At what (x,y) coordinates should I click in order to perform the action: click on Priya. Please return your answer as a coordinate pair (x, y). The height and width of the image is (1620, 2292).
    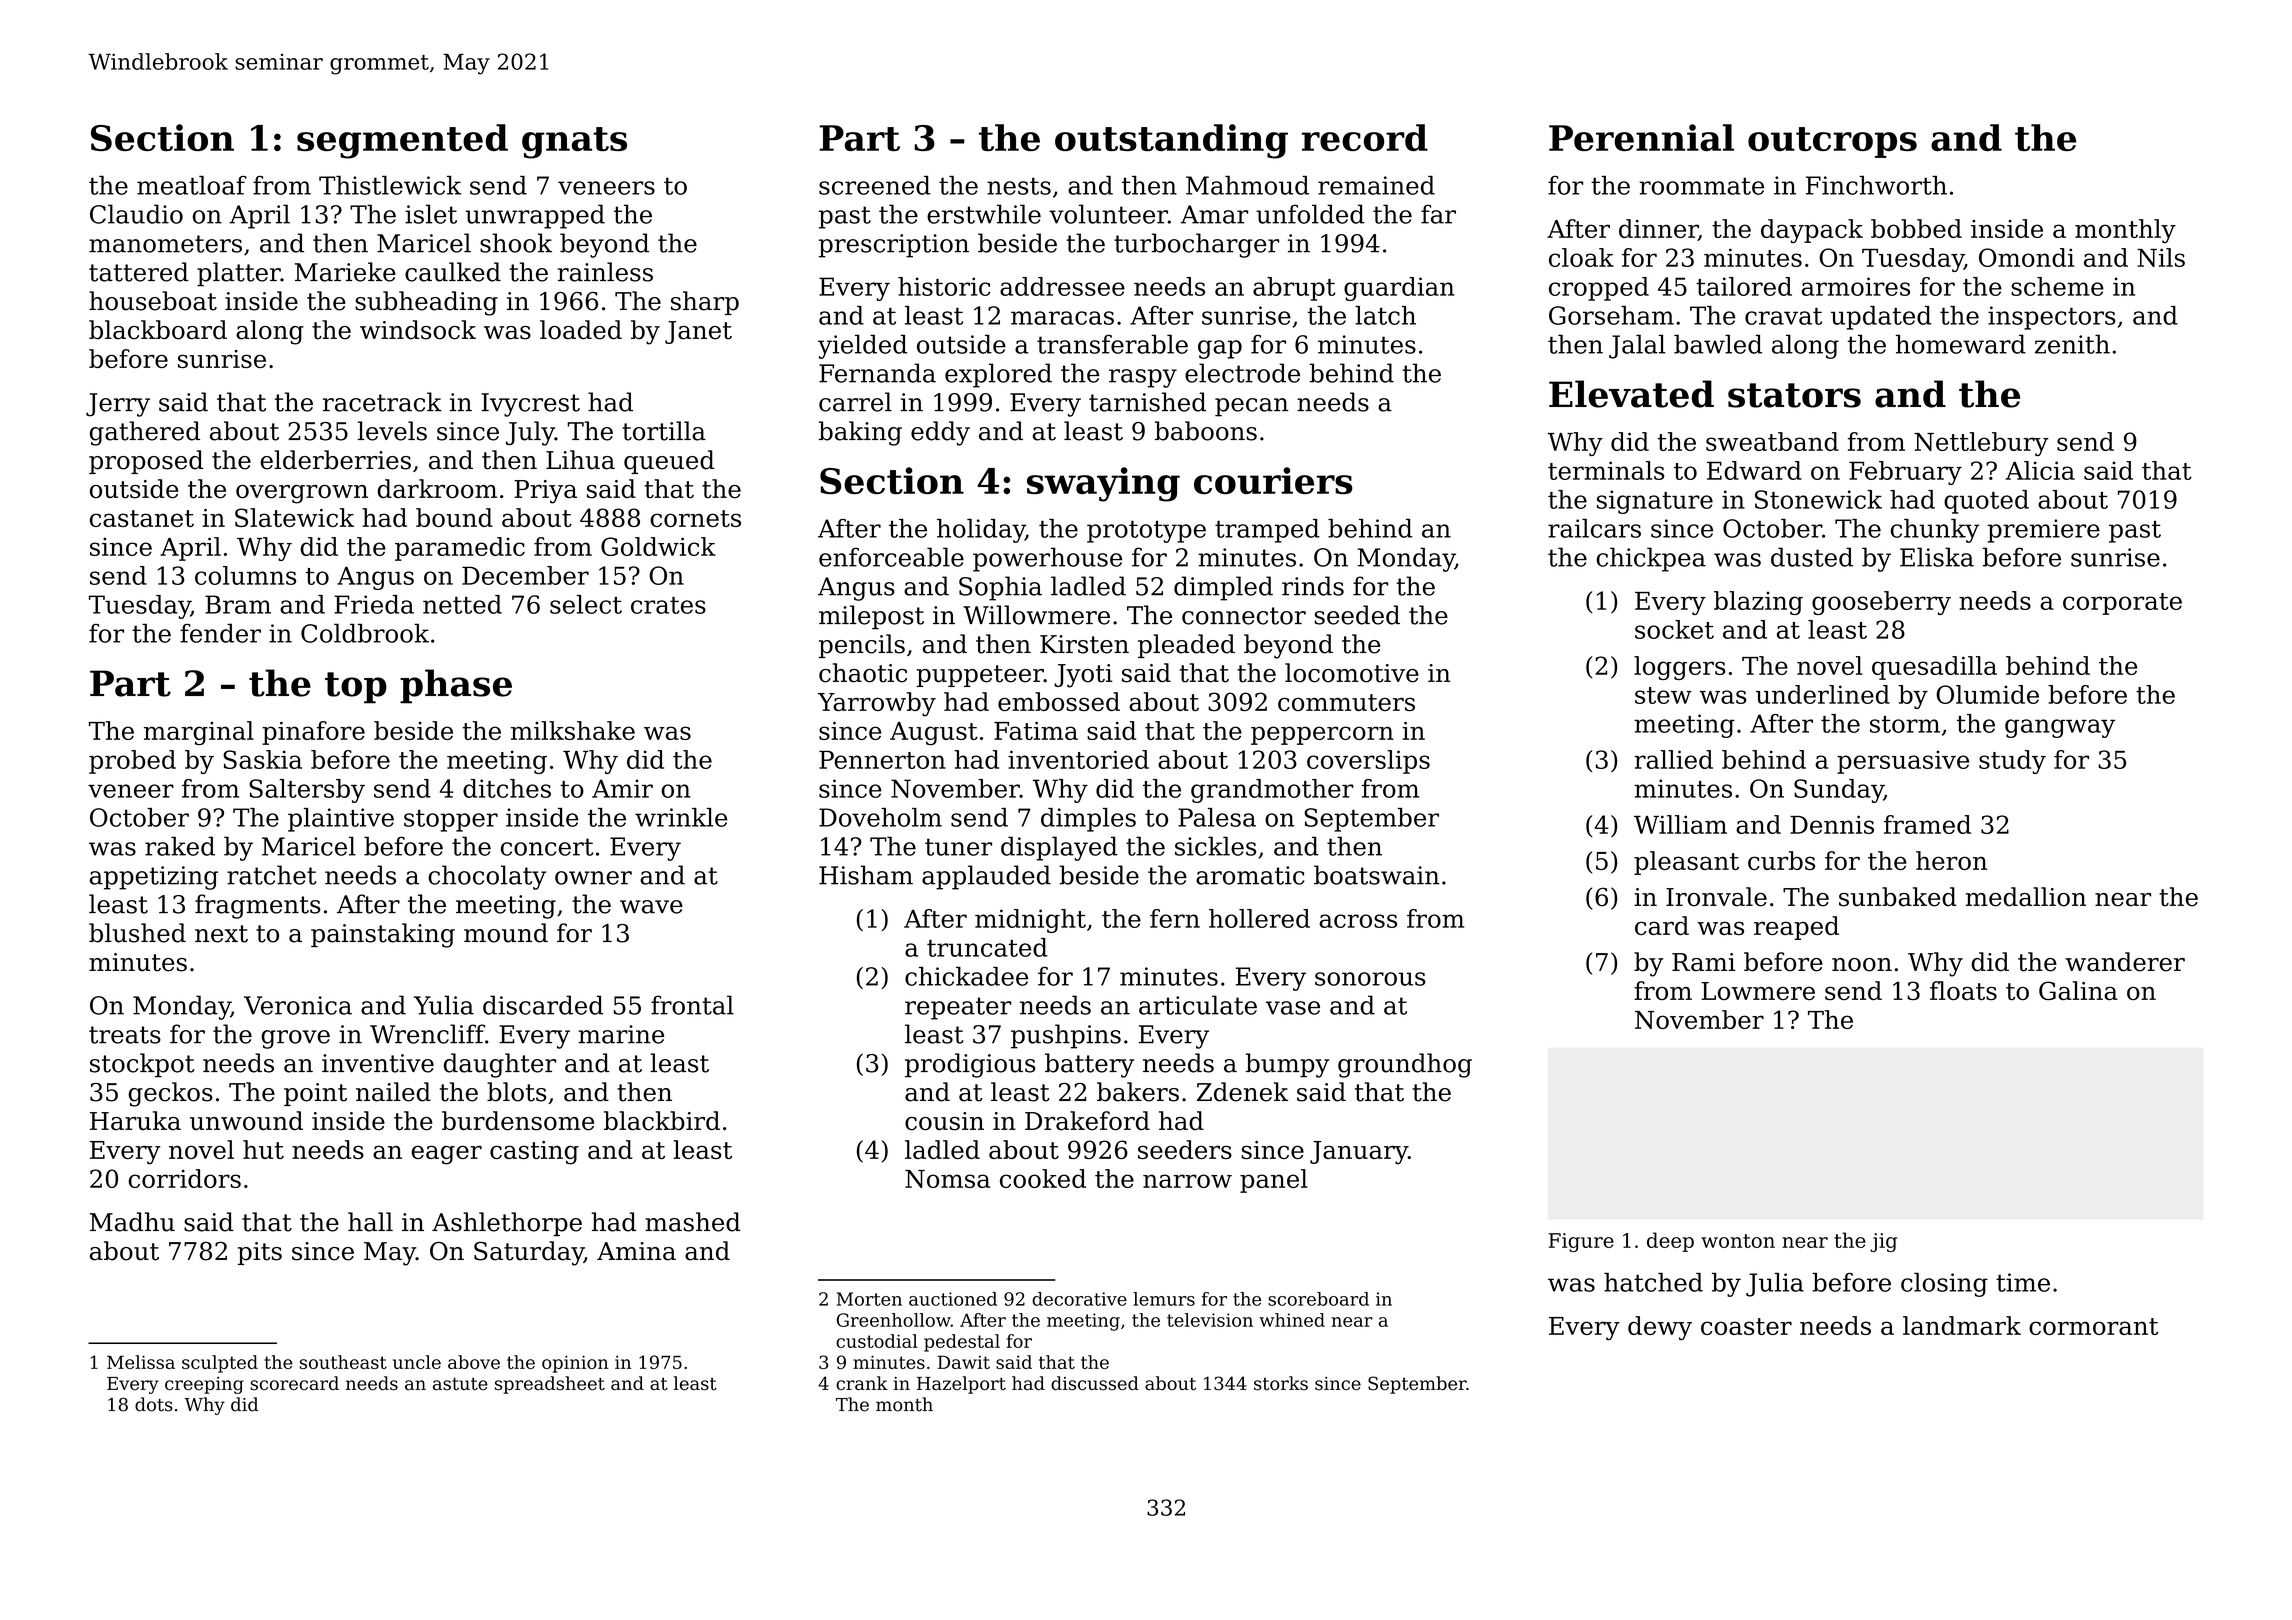
    Looking at the image, I should click on (545, 492).
